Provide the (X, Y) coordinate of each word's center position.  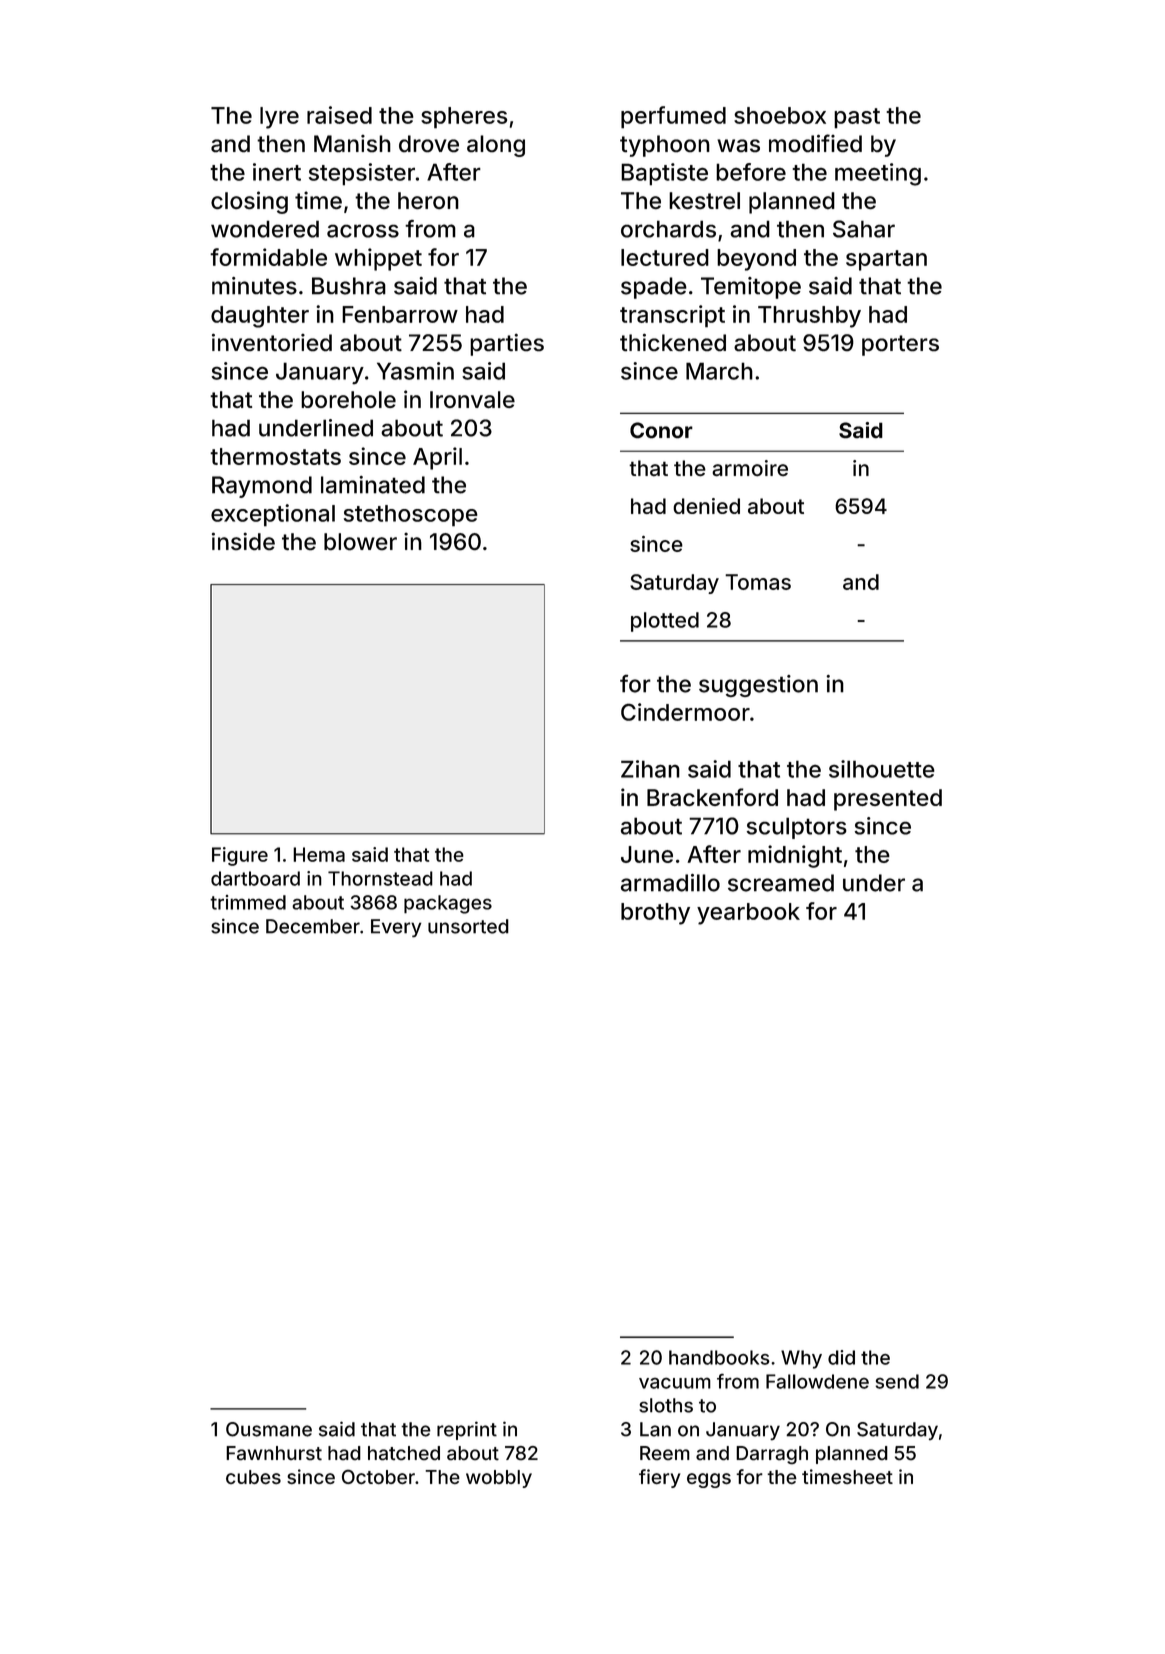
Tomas (758, 582)
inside (243, 541)
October (378, 1477)
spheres (464, 118)
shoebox (780, 115)
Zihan (650, 769)
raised (339, 115)
